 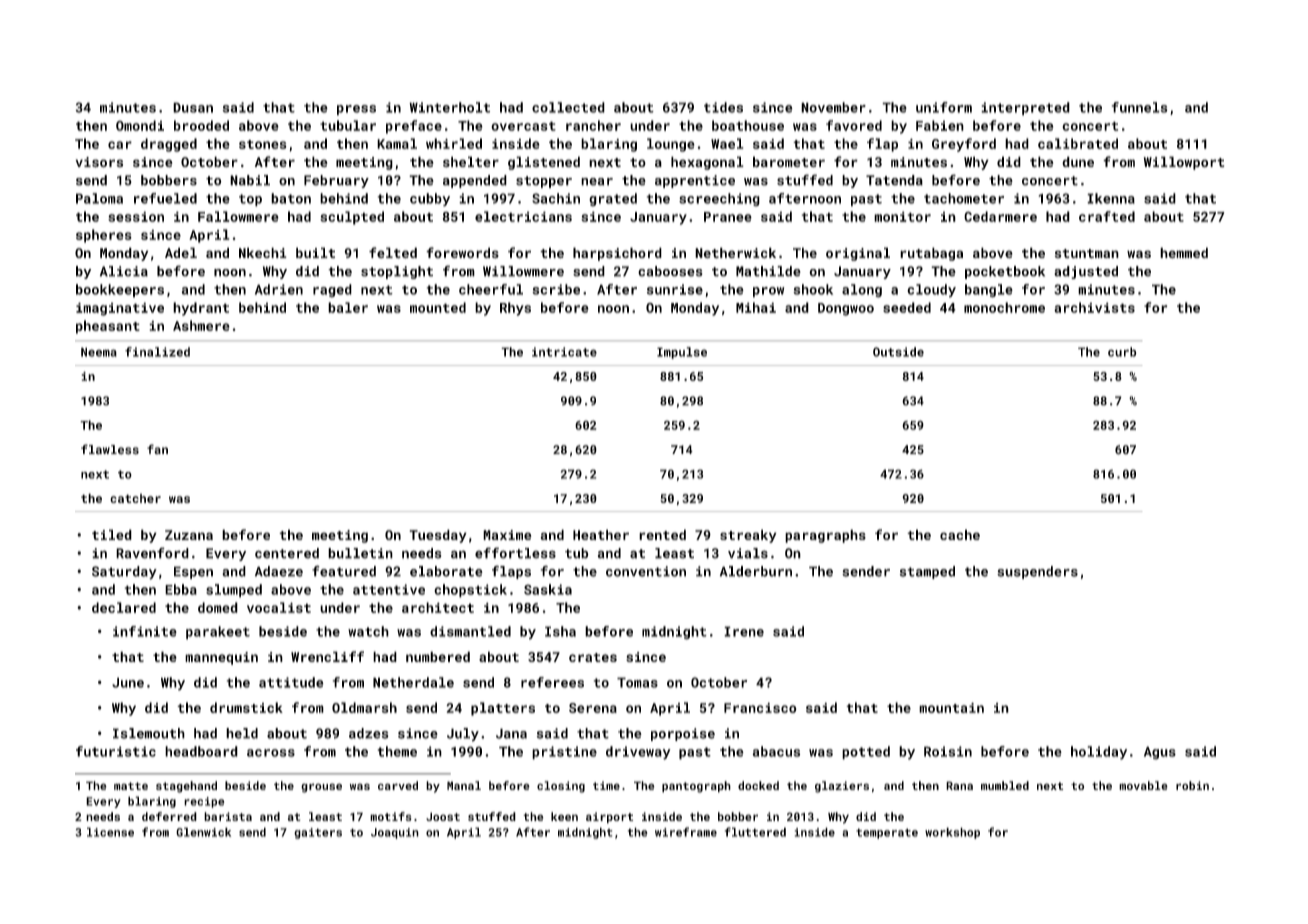 I want to click on mountain, so click(x=951, y=708).
